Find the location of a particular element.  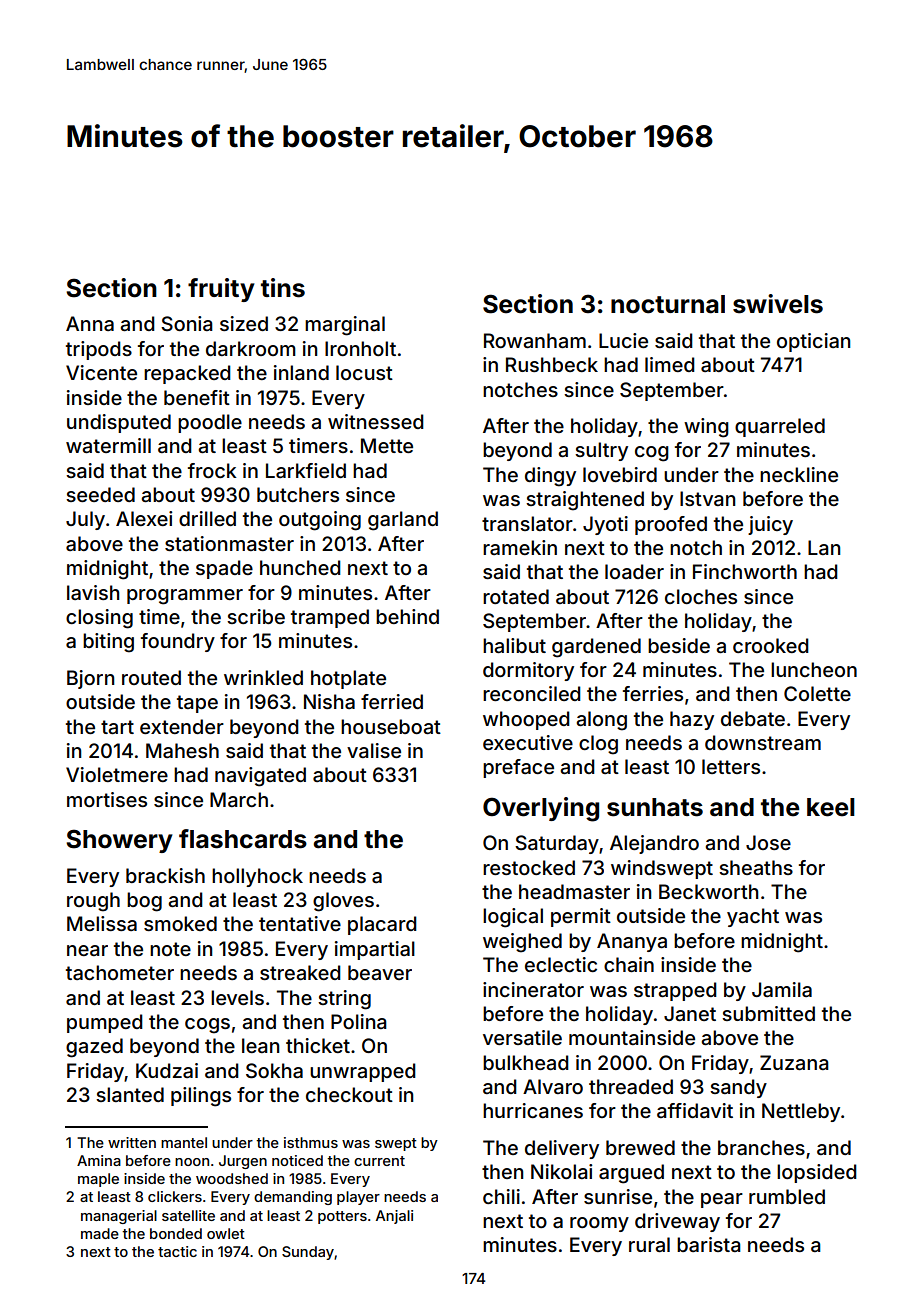

tachometer is located at coordinates (120, 972).
